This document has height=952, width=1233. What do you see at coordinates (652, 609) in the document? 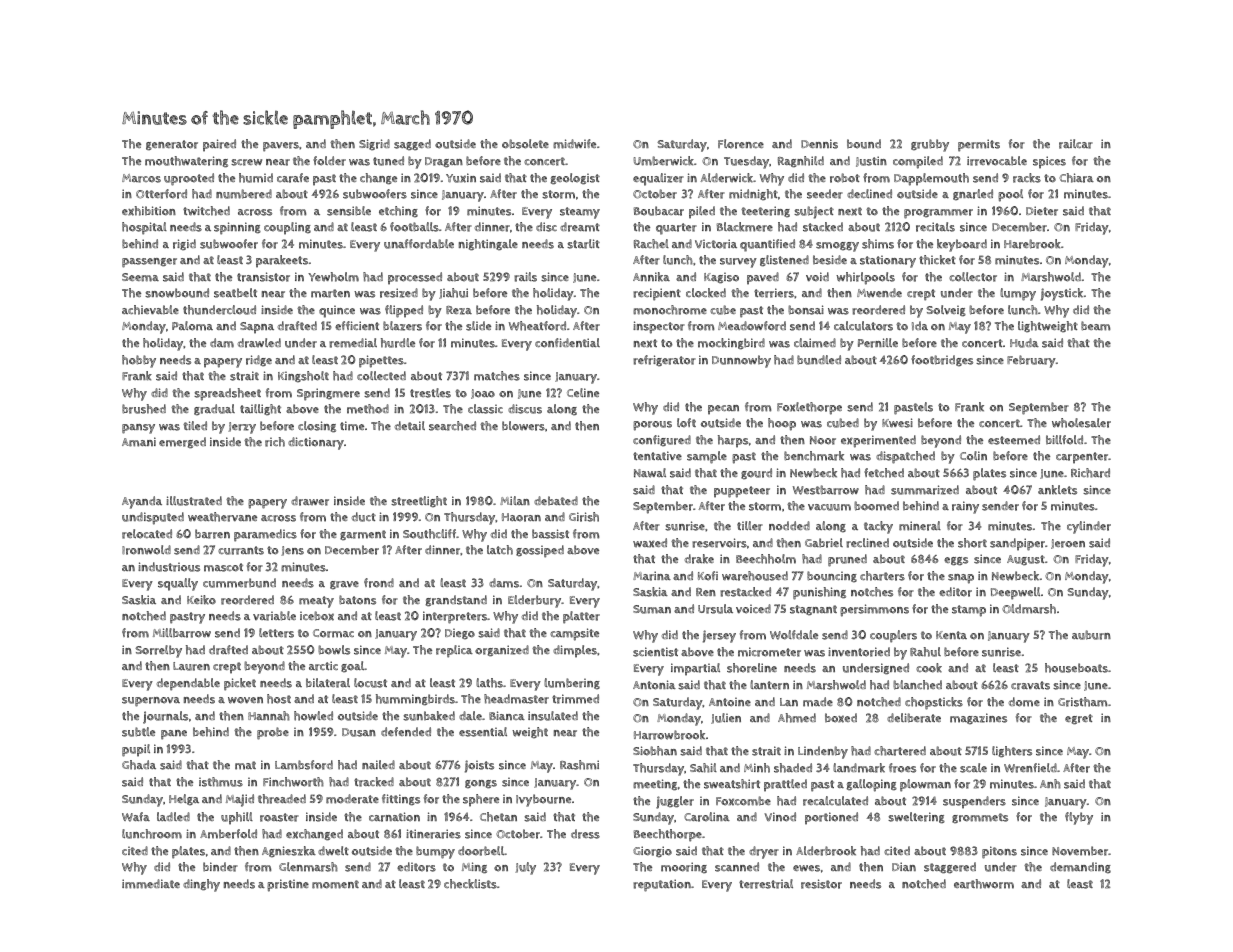
I see `Suman` at bounding box center [652, 609].
